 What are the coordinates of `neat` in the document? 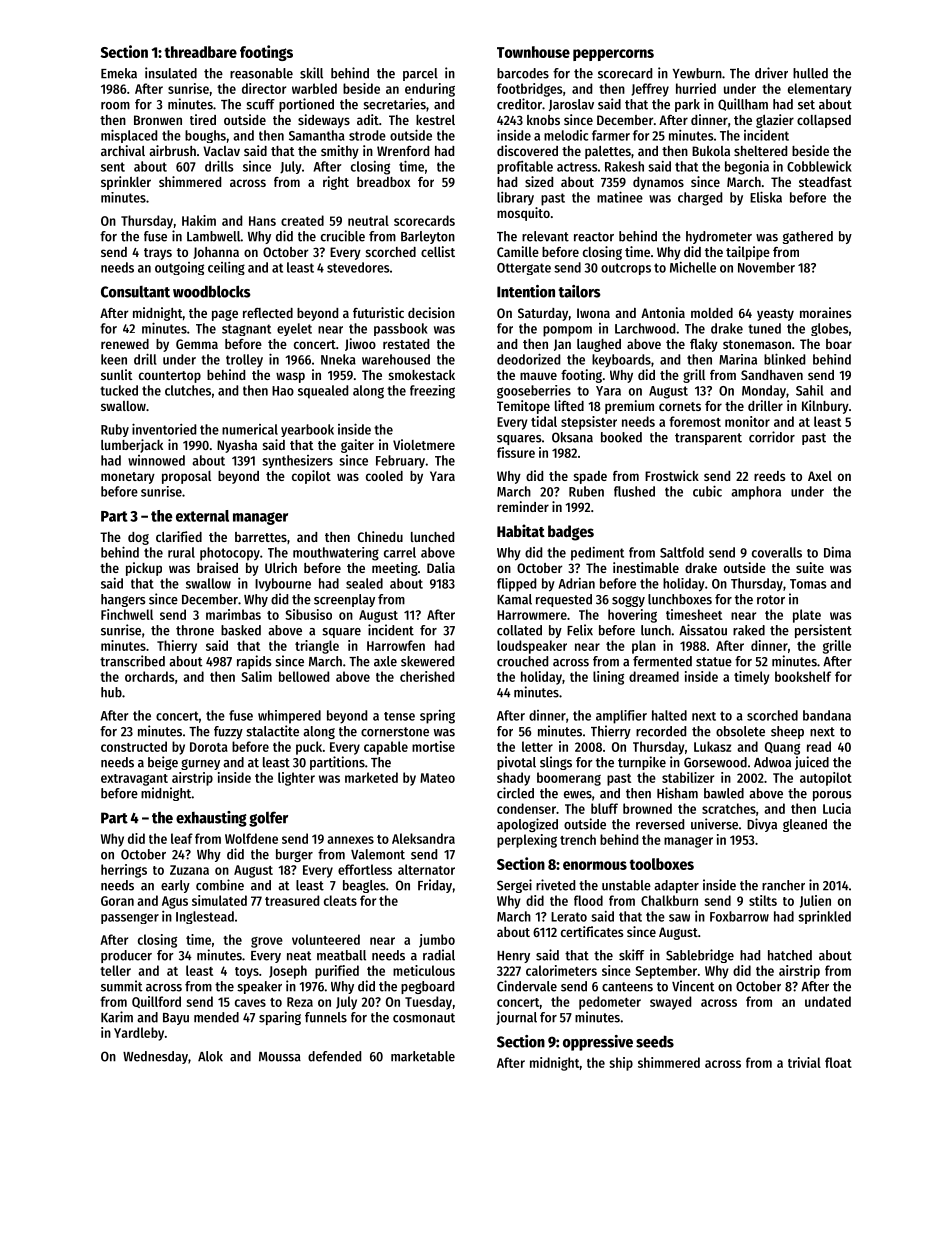 It's located at (299, 956).
